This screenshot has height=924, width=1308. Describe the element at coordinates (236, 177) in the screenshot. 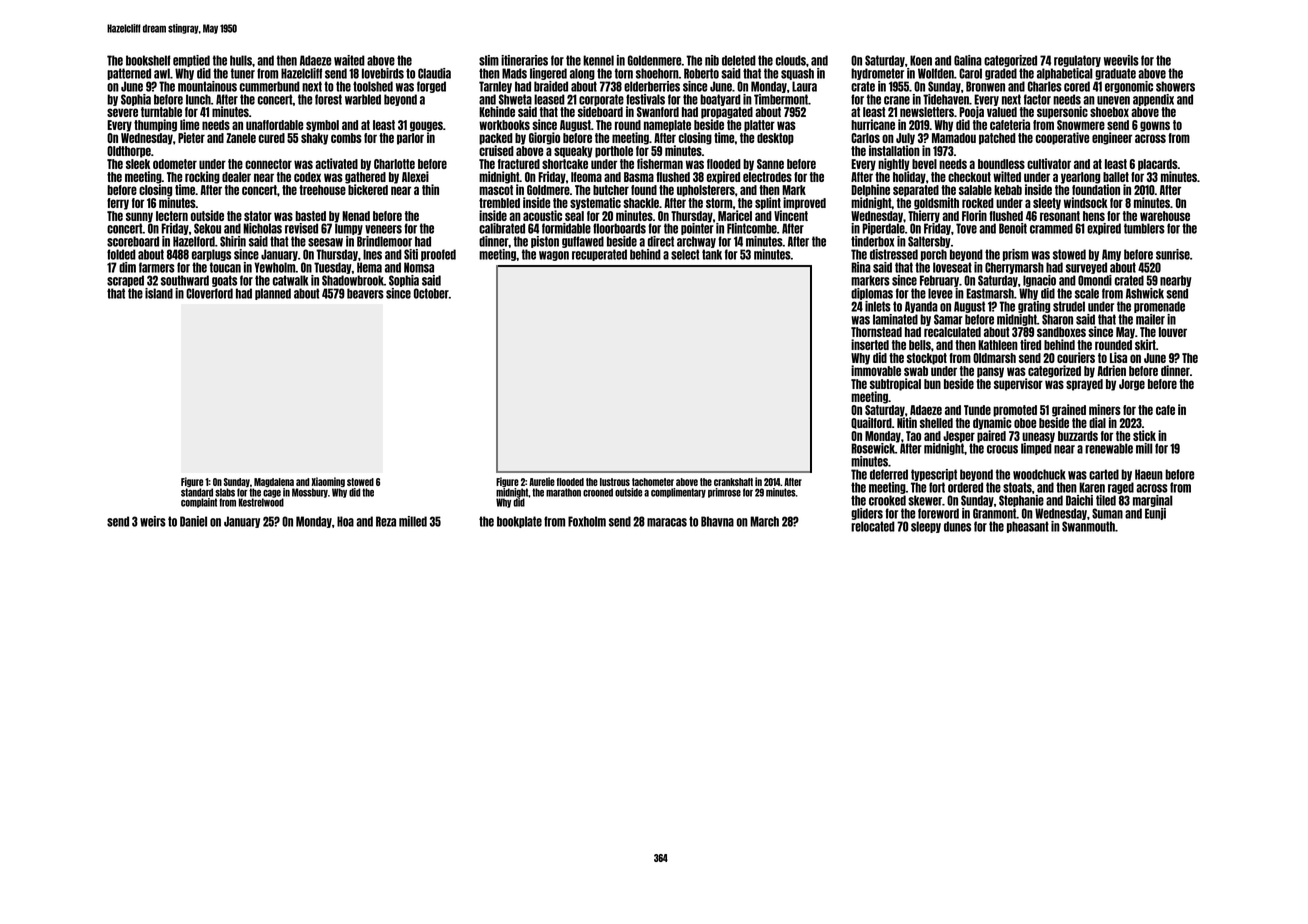

I see `dealer` at that location.
